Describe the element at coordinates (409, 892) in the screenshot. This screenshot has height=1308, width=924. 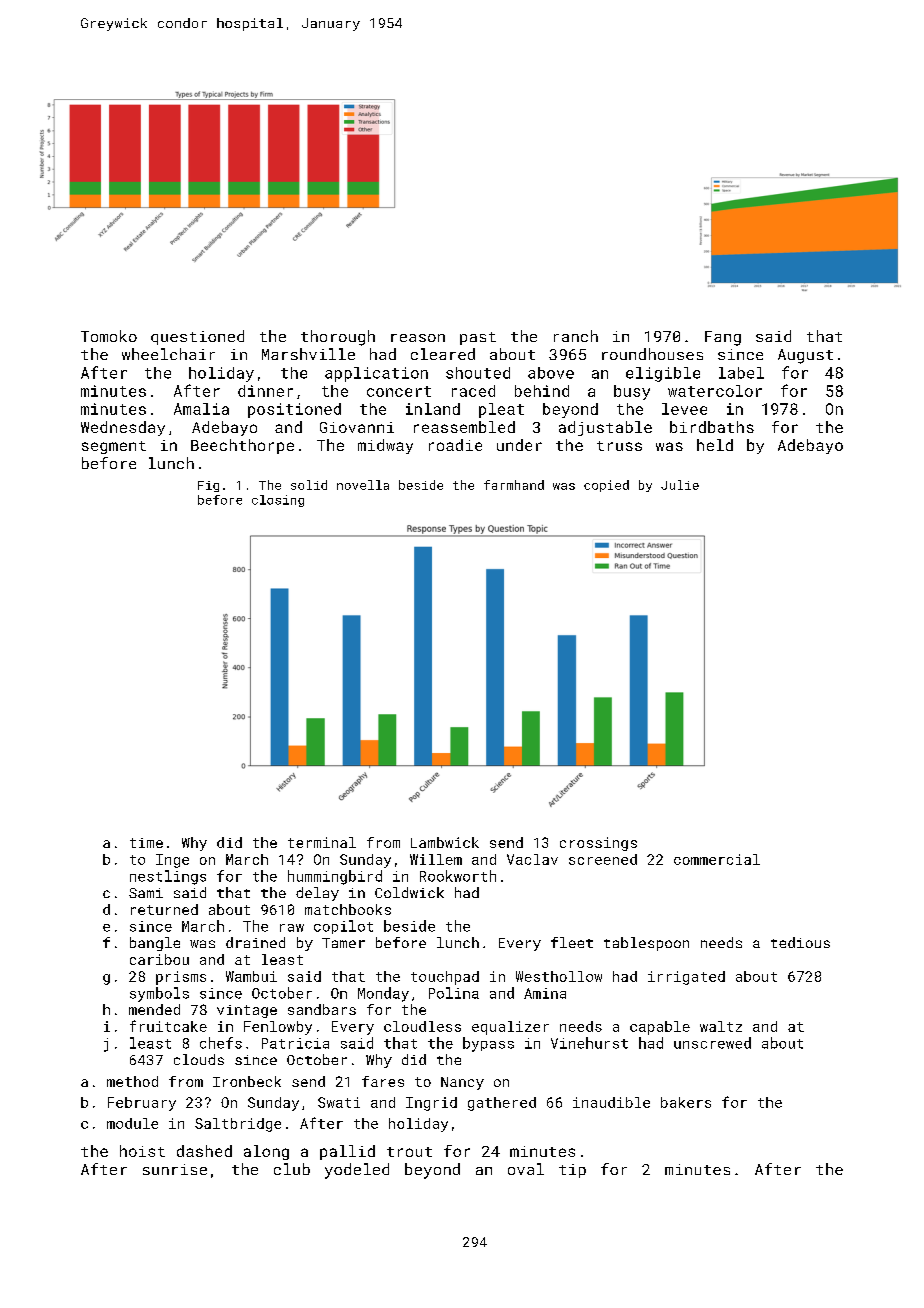
I see `Coldwick` at that location.
